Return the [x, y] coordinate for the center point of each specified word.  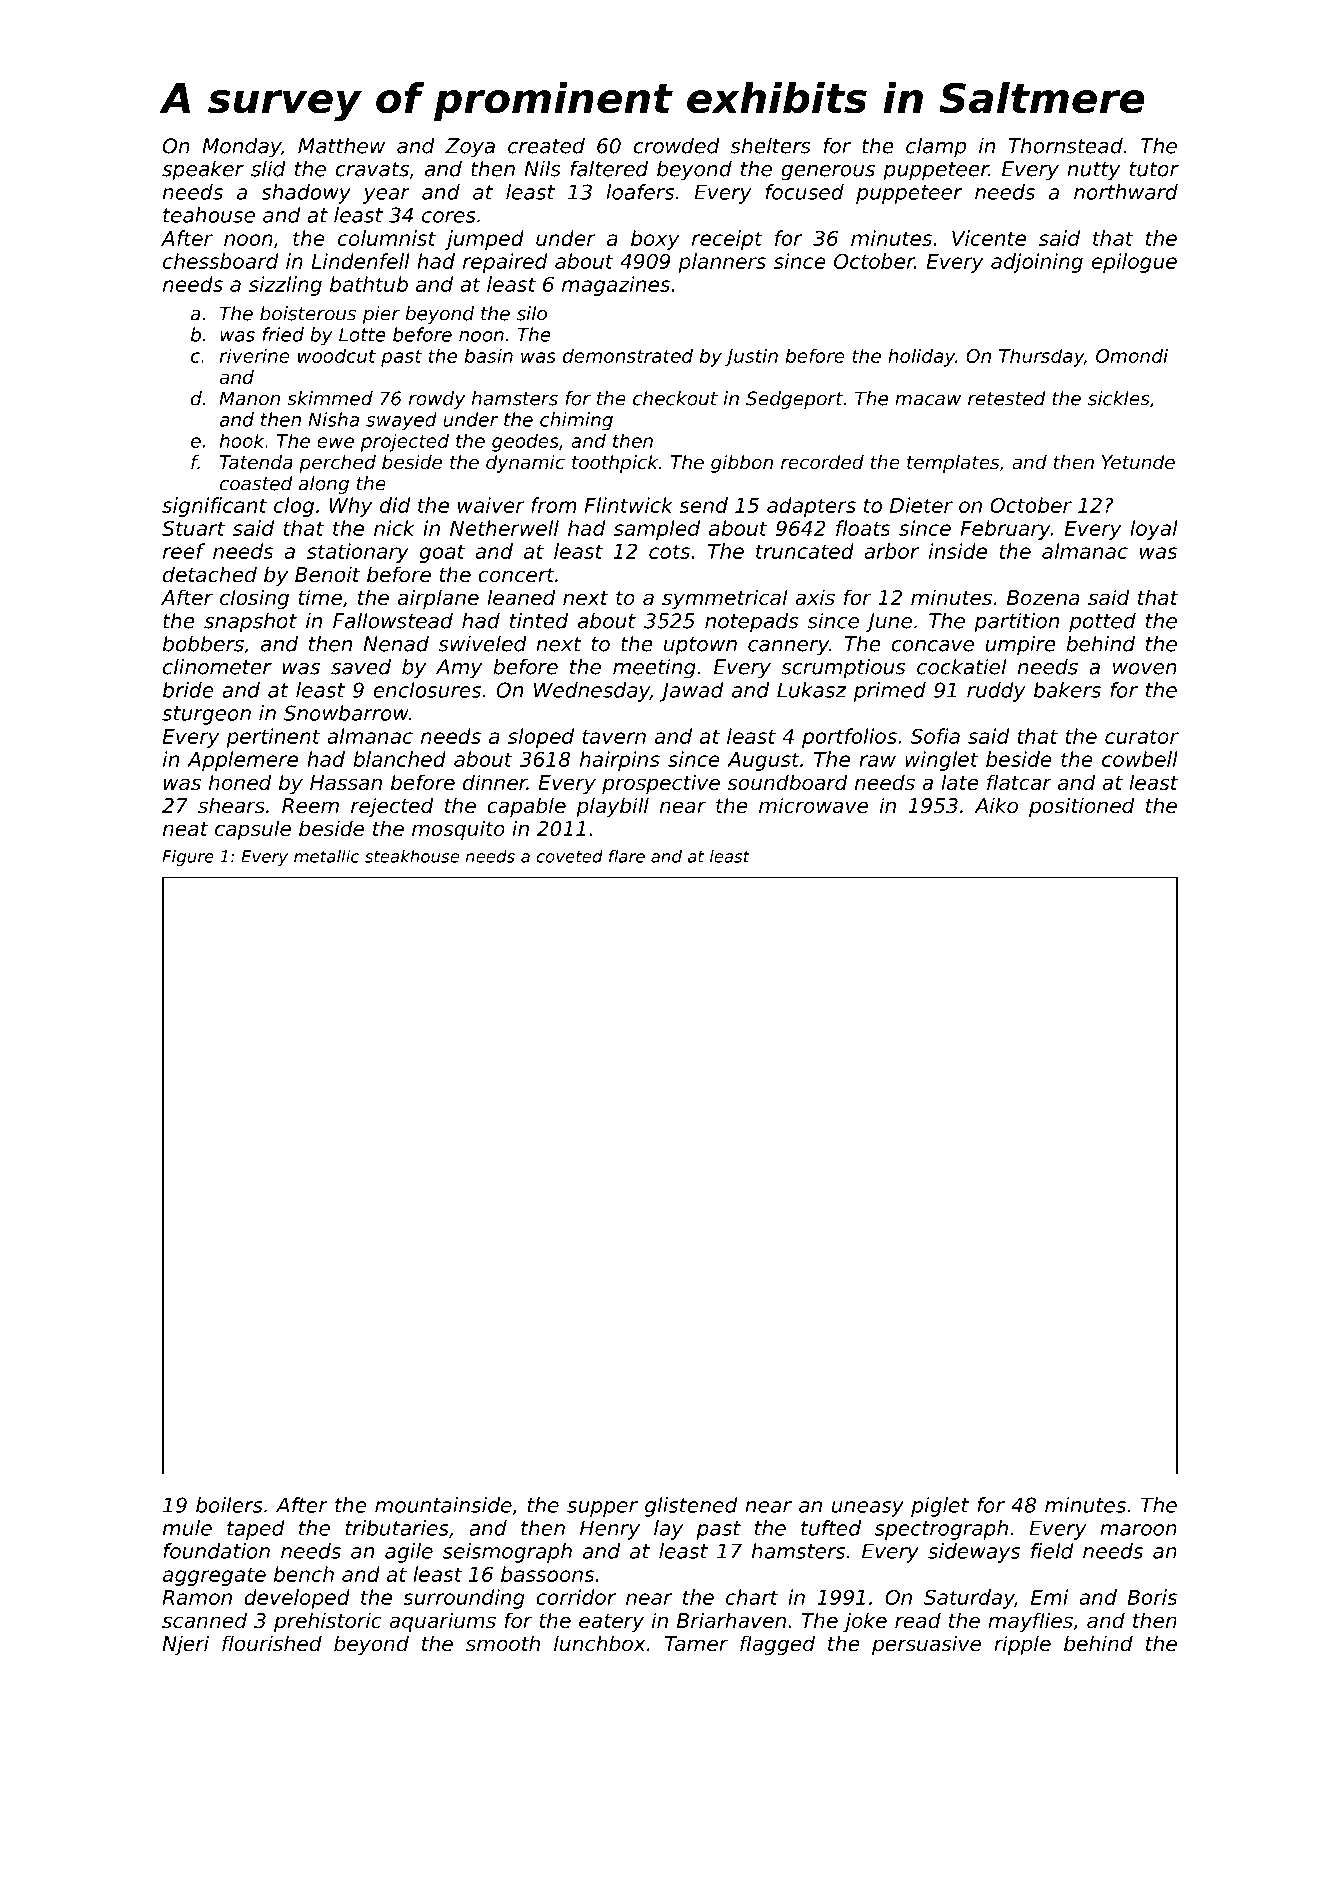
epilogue [1134, 263]
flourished [272, 1643]
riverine [255, 355]
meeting [654, 669]
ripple [1022, 1645]
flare [627, 856]
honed [240, 782]
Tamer [696, 1644]
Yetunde [1138, 462]
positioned [1082, 807]
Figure [188, 858]
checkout [675, 398]
